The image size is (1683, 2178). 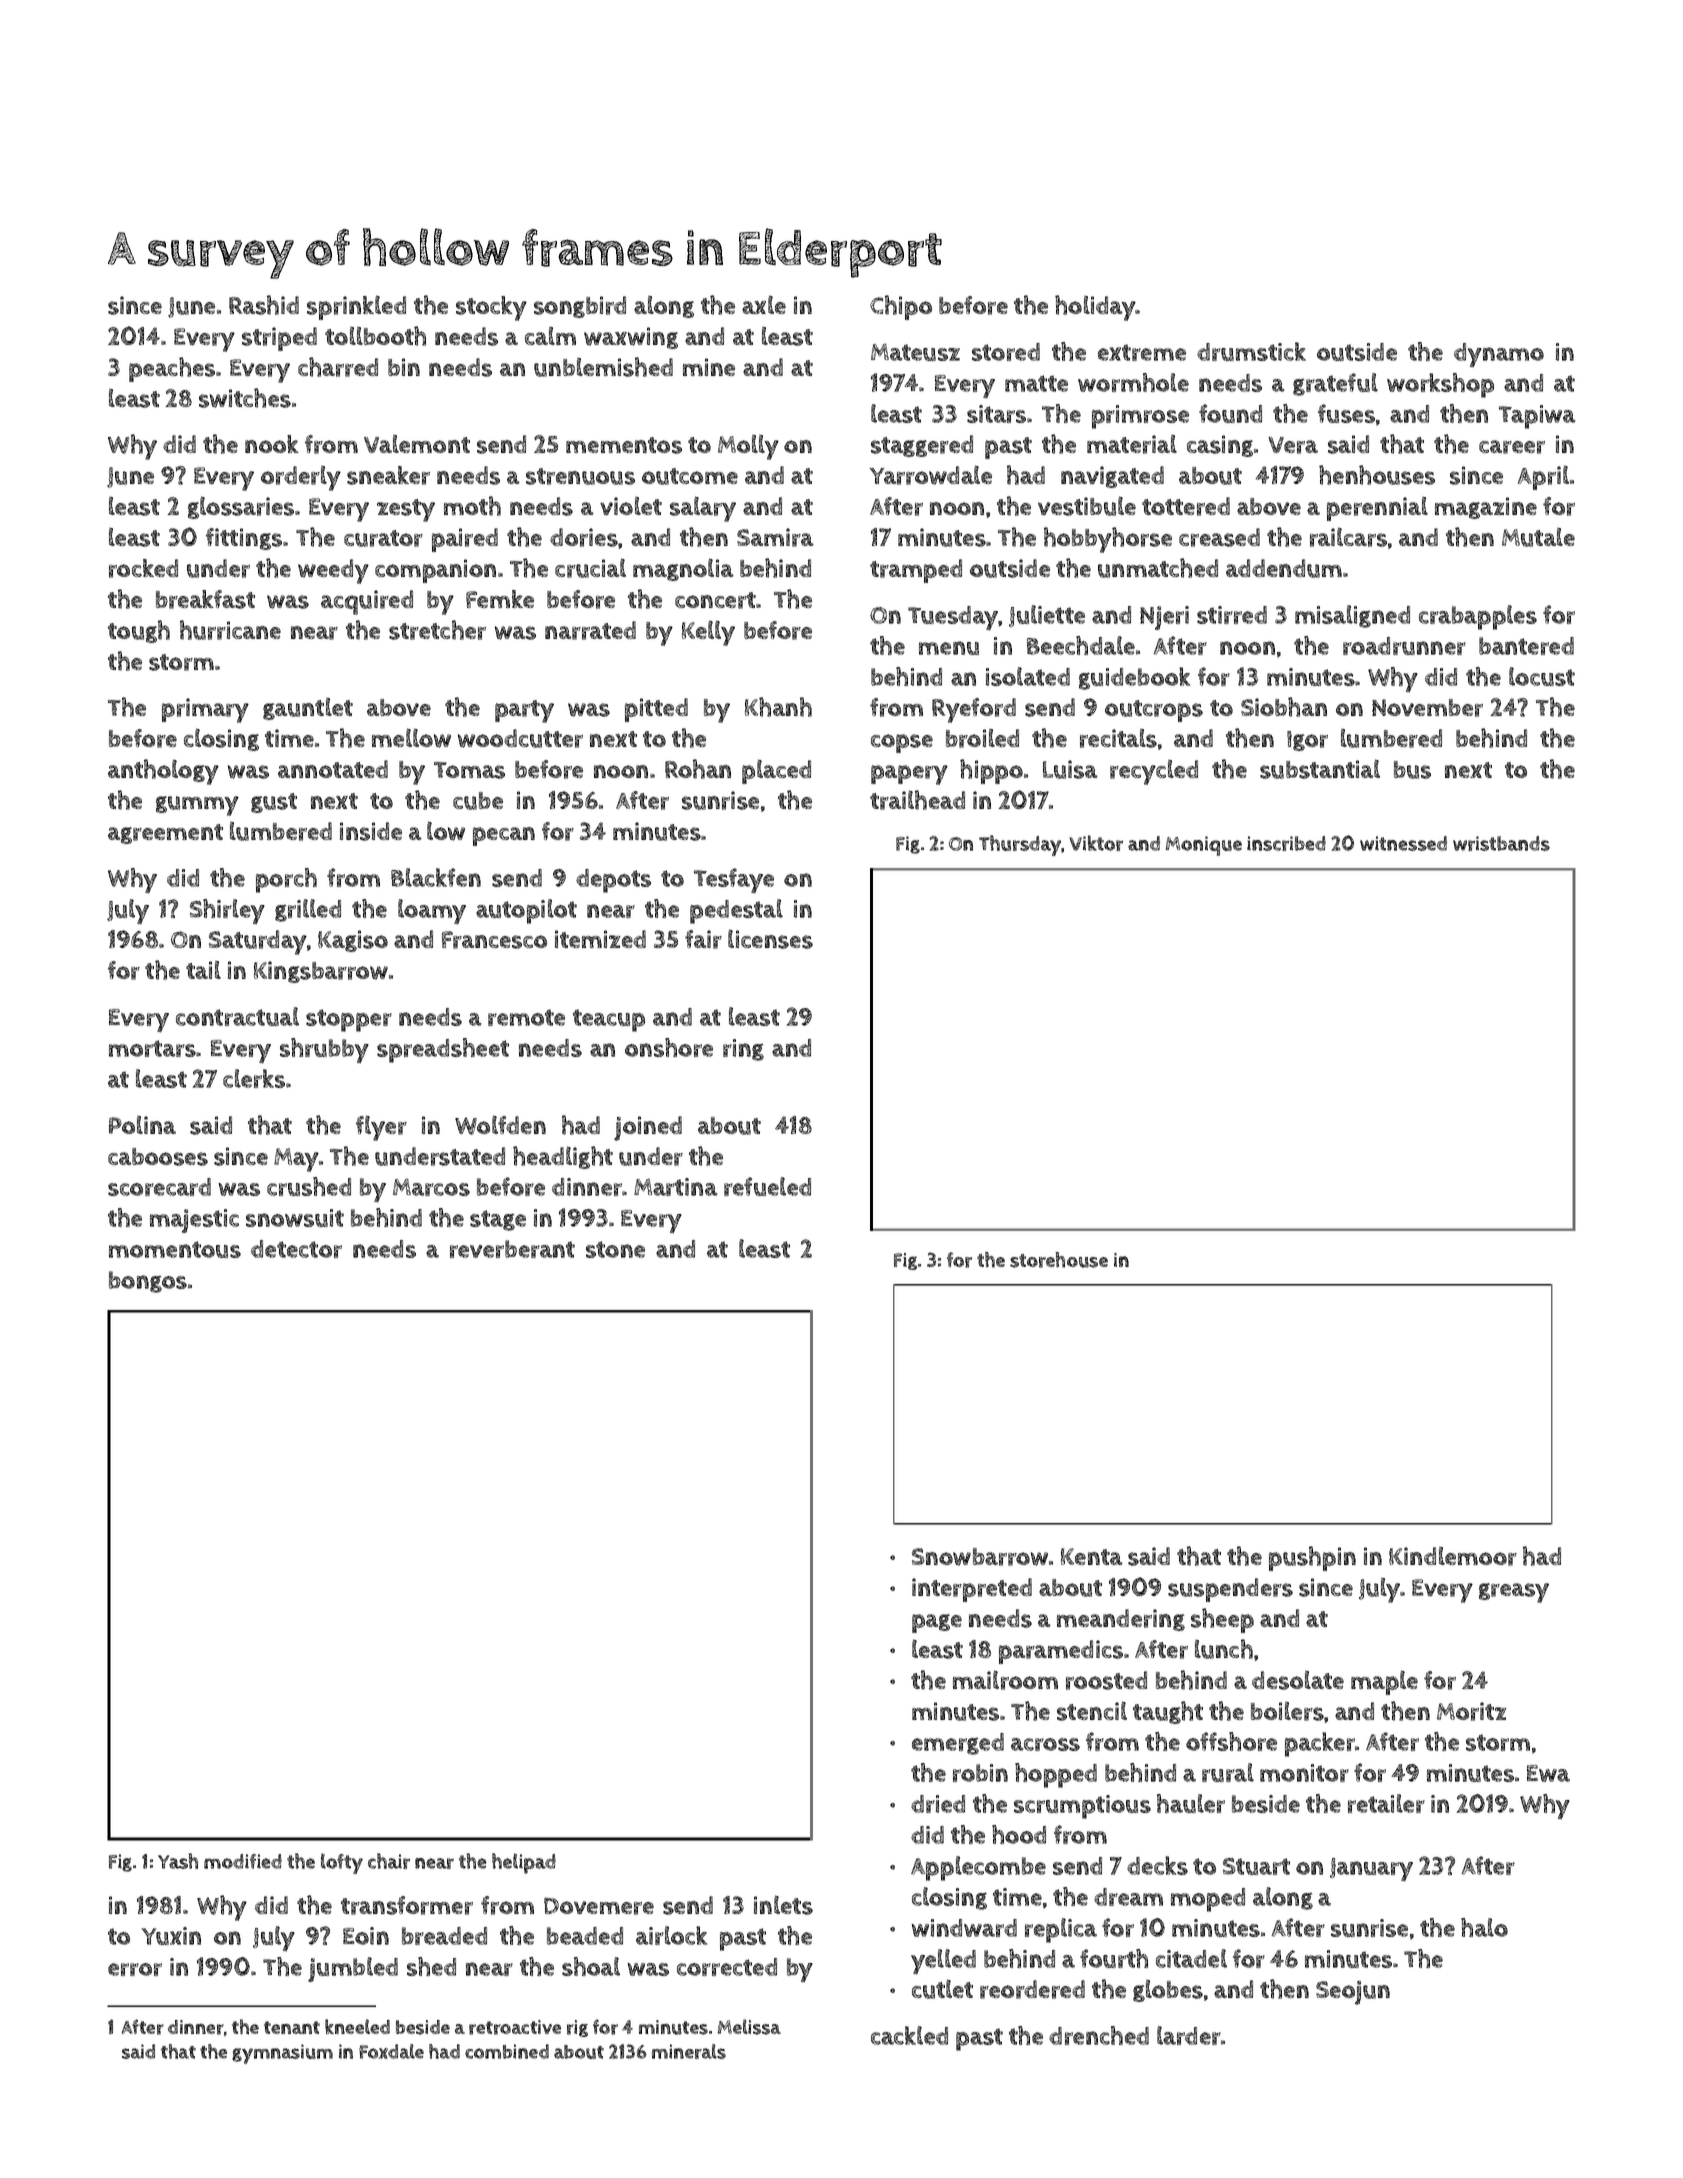 What do you see at coordinates (1095, 308) in the image?
I see `holiday` at bounding box center [1095, 308].
